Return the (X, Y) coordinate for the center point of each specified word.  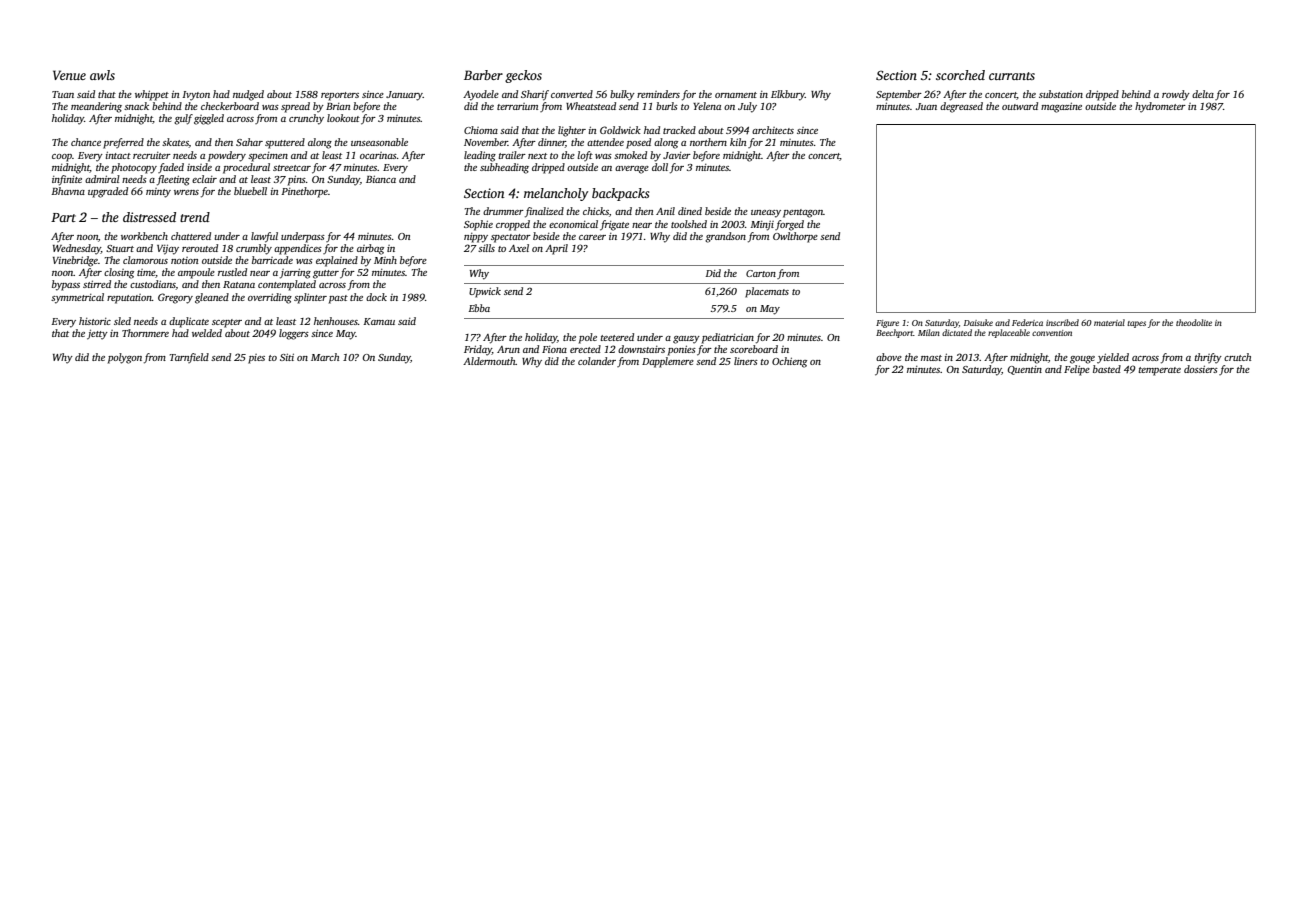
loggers (294, 334)
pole (588, 338)
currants (1012, 76)
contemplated (287, 285)
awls (102, 75)
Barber (483, 75)
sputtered (285, 143)
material (1109, 322)
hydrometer (1160, 107)
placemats (767, 292)
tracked (679, 130)
